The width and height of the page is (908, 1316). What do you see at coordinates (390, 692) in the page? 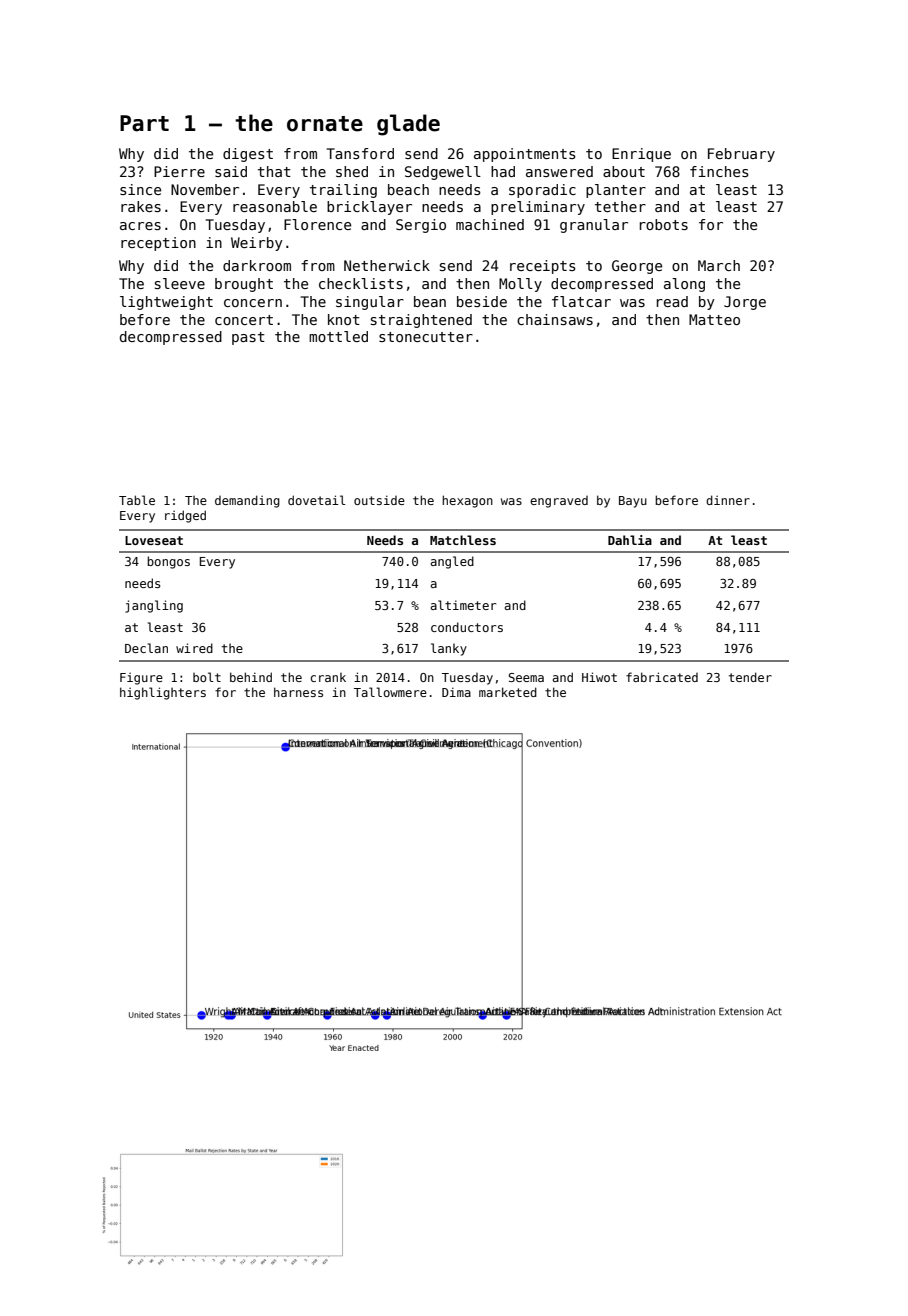
I see `Tallowmere` at bounding box center [390, 692].
